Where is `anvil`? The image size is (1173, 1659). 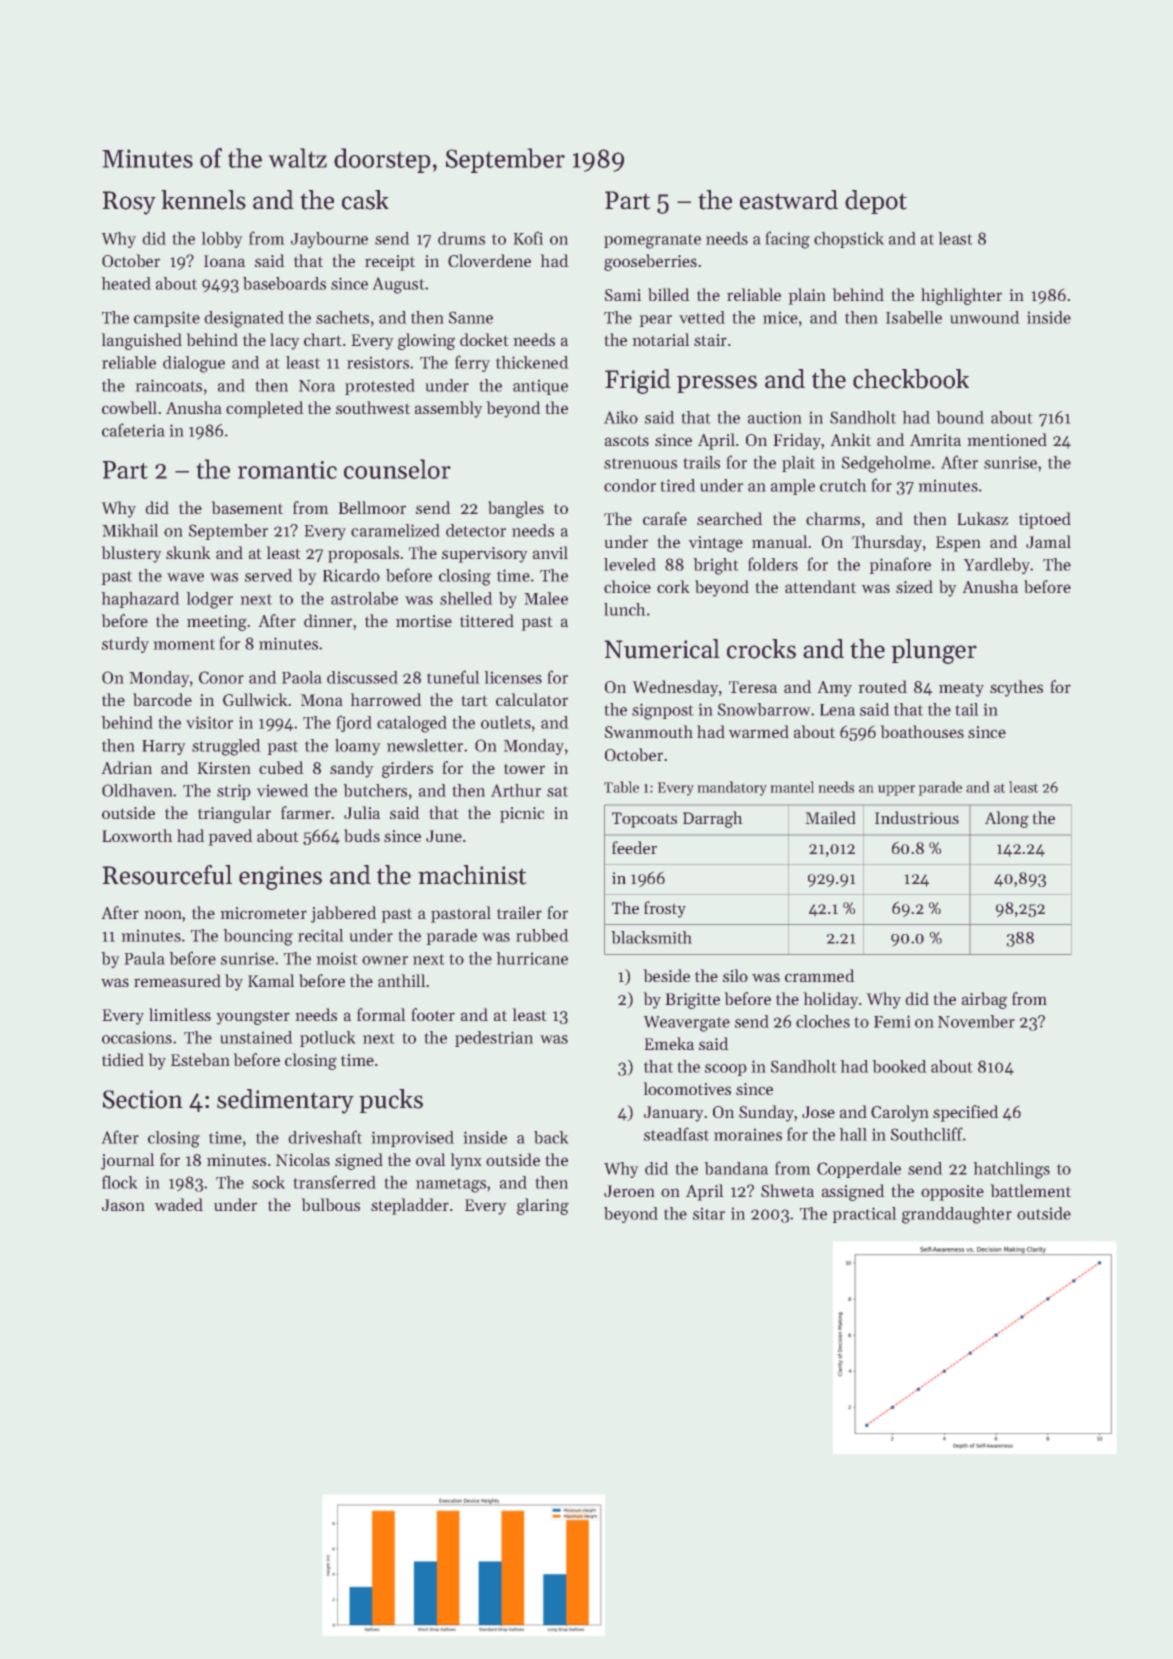 anvil is located at coordinates (550, 552).
